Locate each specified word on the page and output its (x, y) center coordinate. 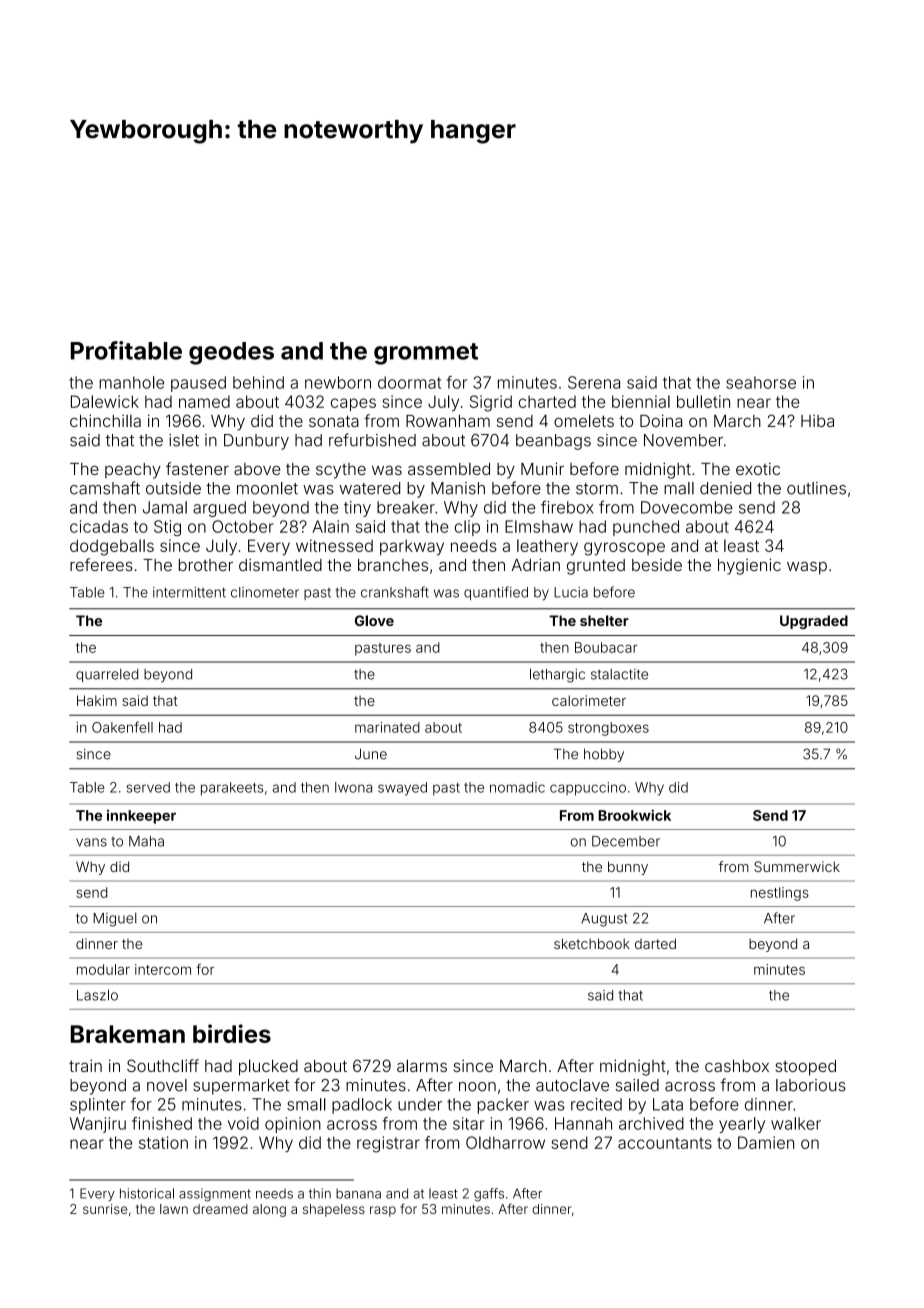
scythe (341, 471)
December (626, 841)
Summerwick (797, 866)
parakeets (232, 789)
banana (358, 1193)
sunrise (105, 1209)
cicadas (99, 526)
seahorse (761, 382)
